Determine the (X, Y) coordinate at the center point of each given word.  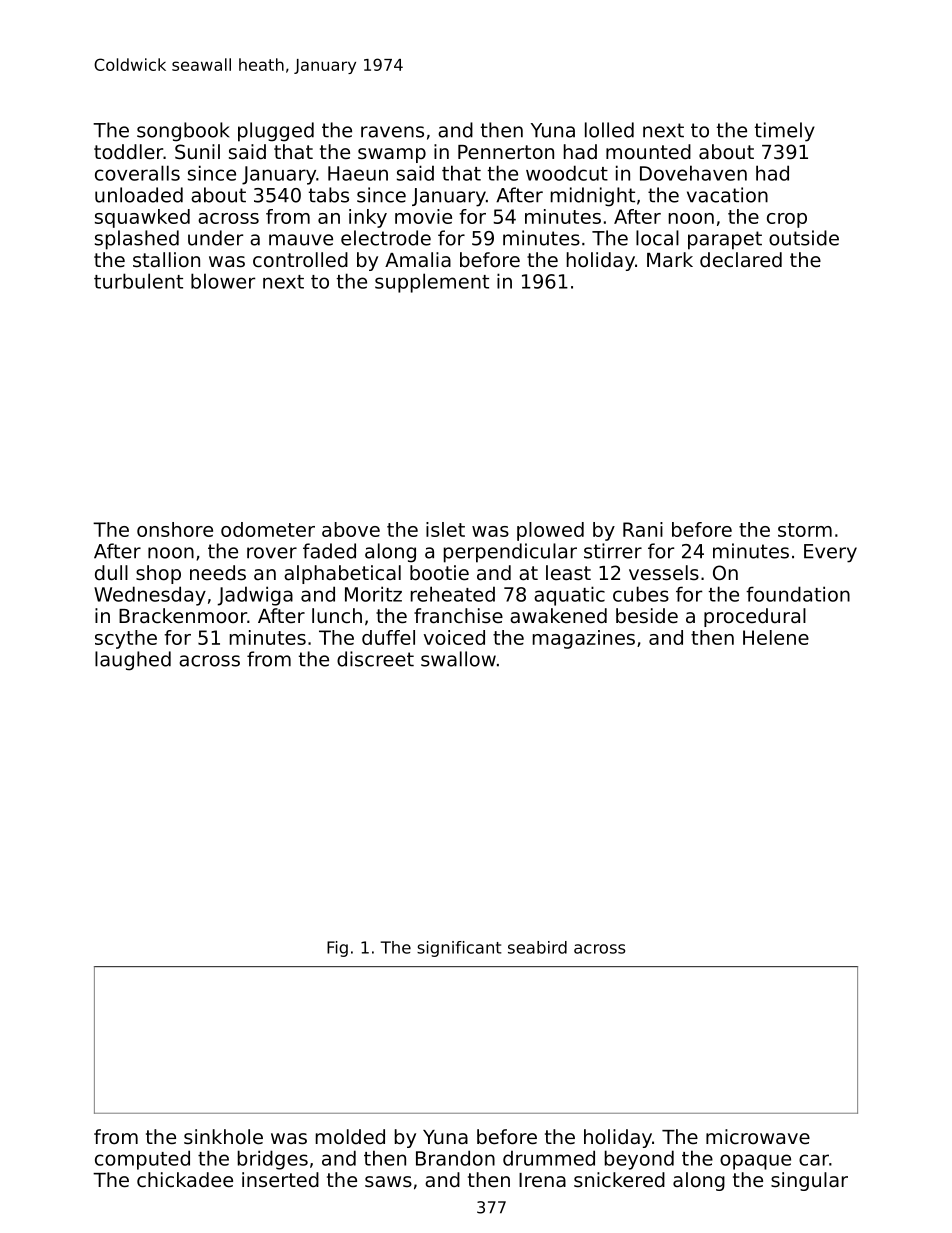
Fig (337, 949)
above (351, 529)
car (814, 1160)
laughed (133, 661)
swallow (458, 659)
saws (388, 1182)
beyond (639, 1160)
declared (741, 260)
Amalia (418, 260)
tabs (329, 195)
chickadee (185, 1180)
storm (805, 530)
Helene (776, 637)
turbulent (138, 281)
